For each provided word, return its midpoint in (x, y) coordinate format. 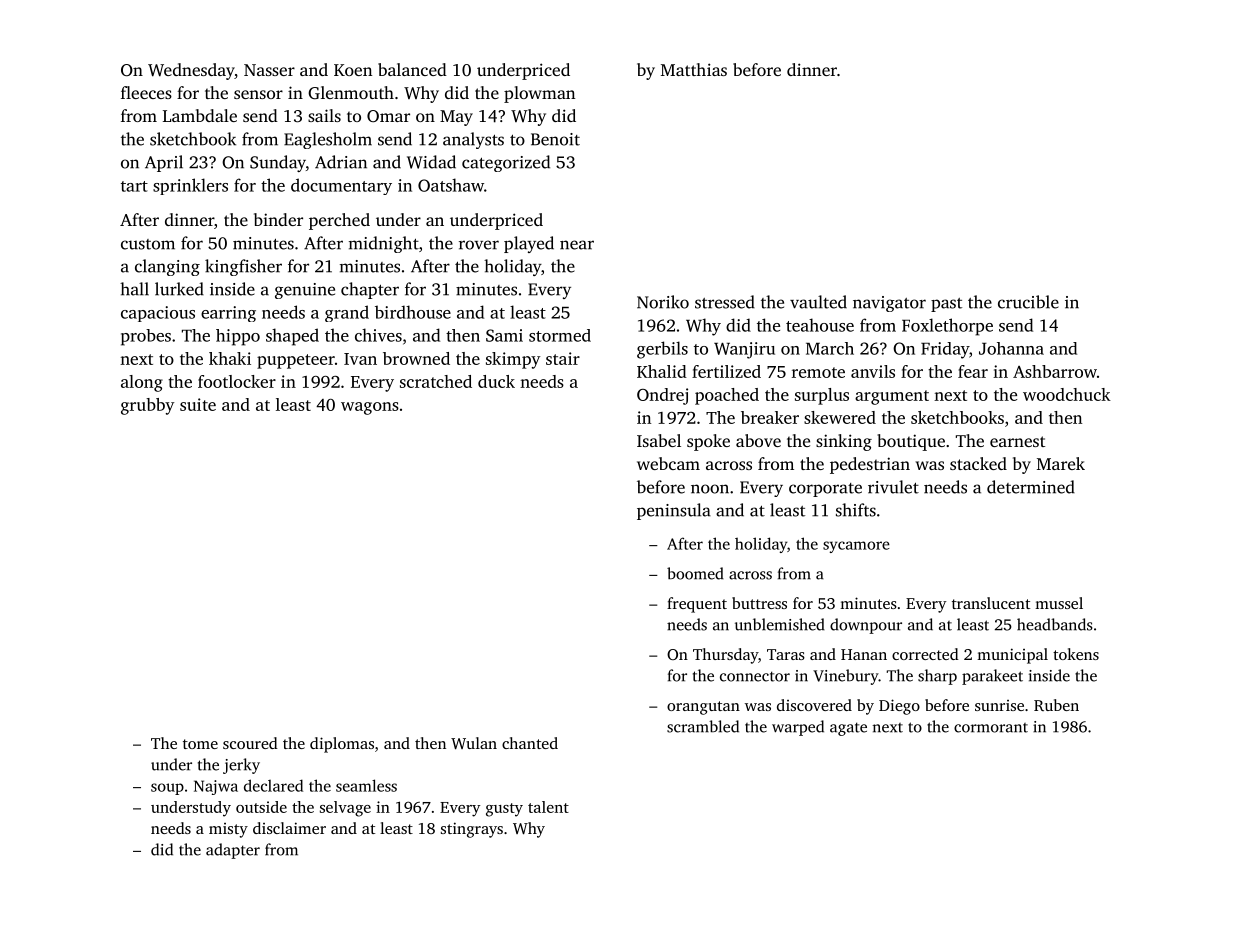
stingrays (472, 830)
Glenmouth (351, 93)
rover (479, 245)
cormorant (991, 728)
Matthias (694, 69)
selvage (345, 809)
